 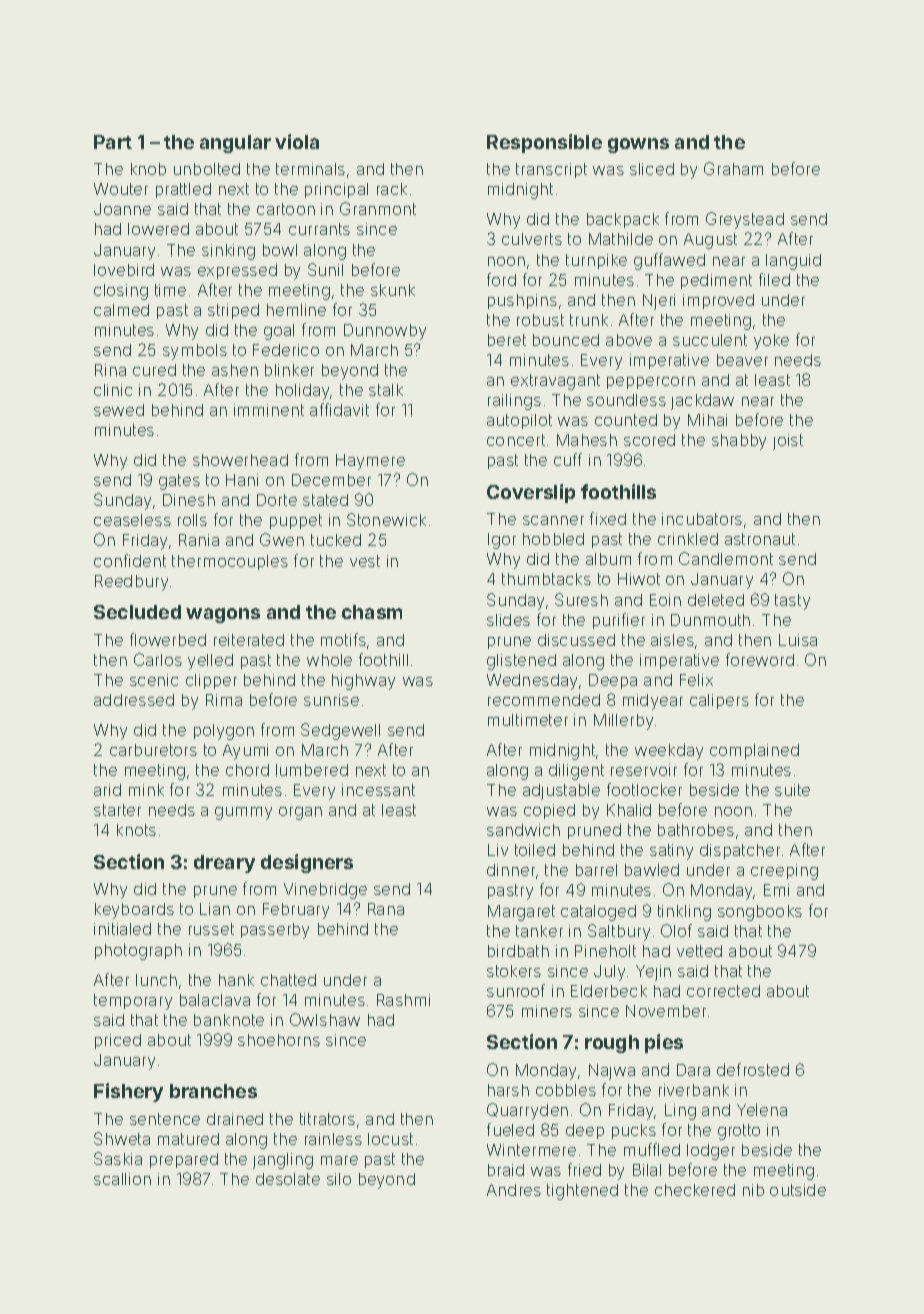 What do you see at coordinates (587, 440) in the image?
I see `Mahesh` at bounding box center [587, 440].
